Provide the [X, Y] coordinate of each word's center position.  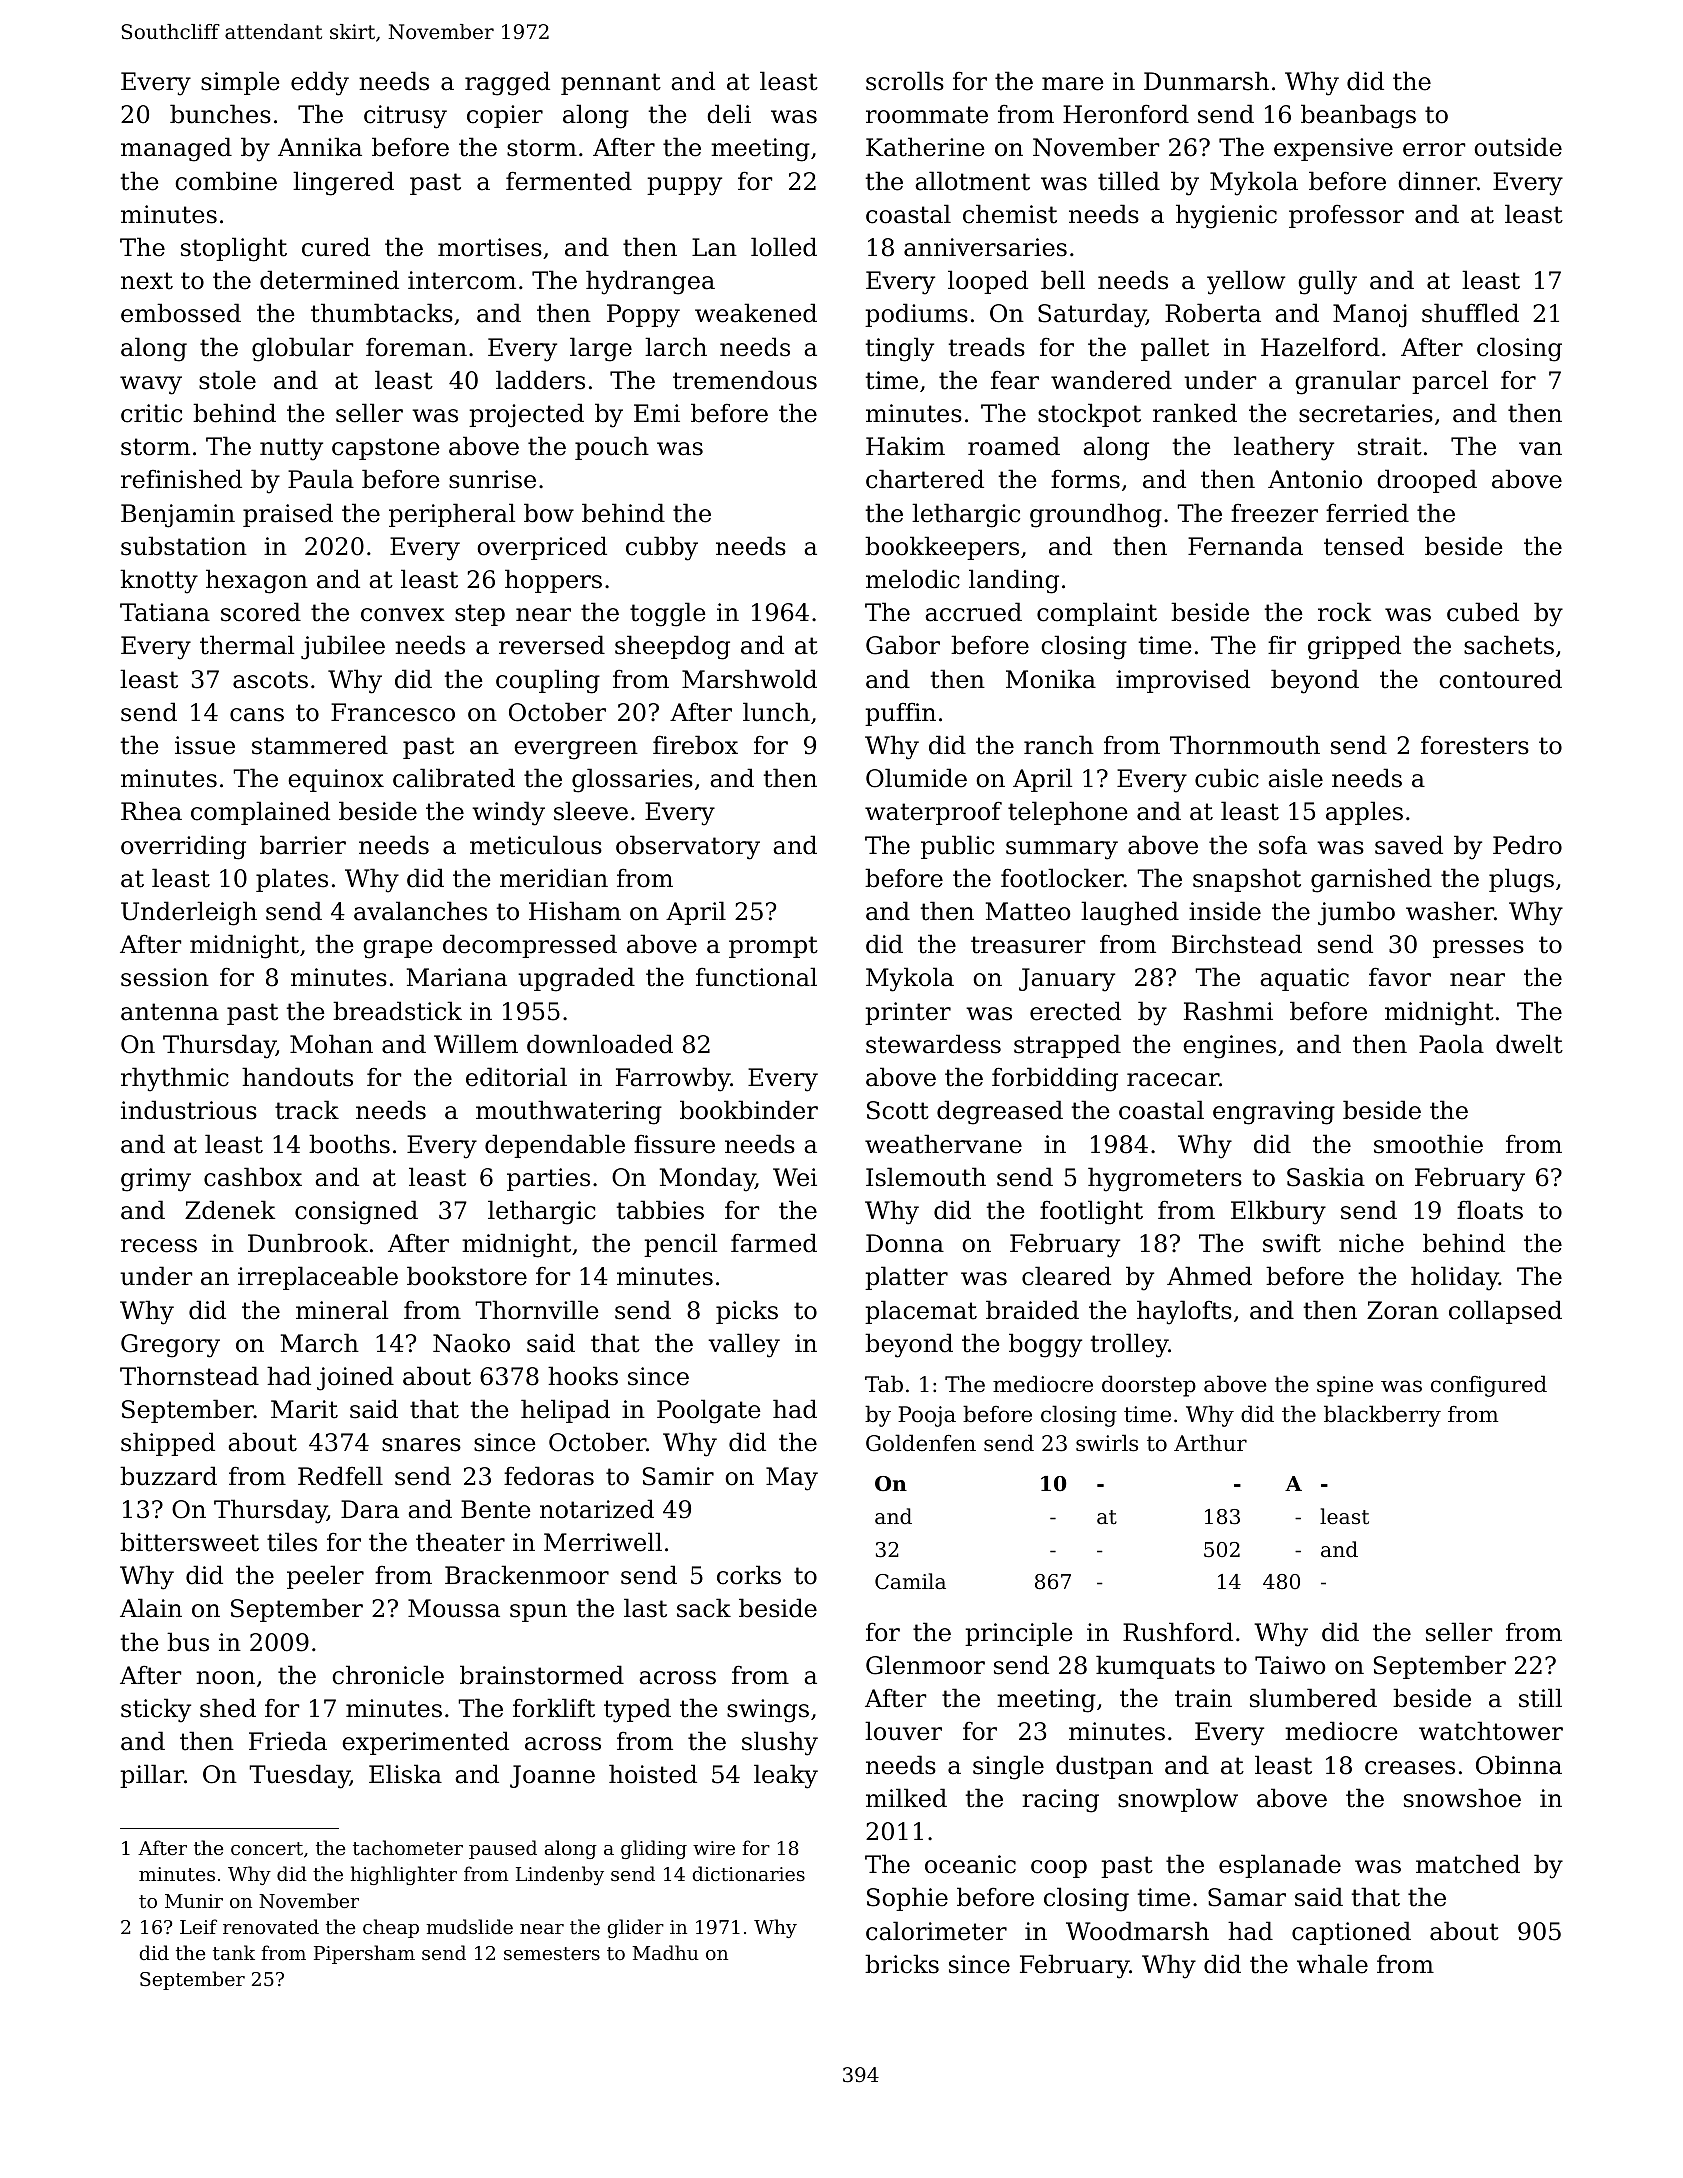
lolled [784, 247]
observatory [688, 847]
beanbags [1358, 116]
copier [505, 116]
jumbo [1356, 913]
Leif [198, 1926]
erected [1075, 1011]
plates [292, 880]
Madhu [665, 1952]
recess [159, 1246]
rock [1344, 612]
